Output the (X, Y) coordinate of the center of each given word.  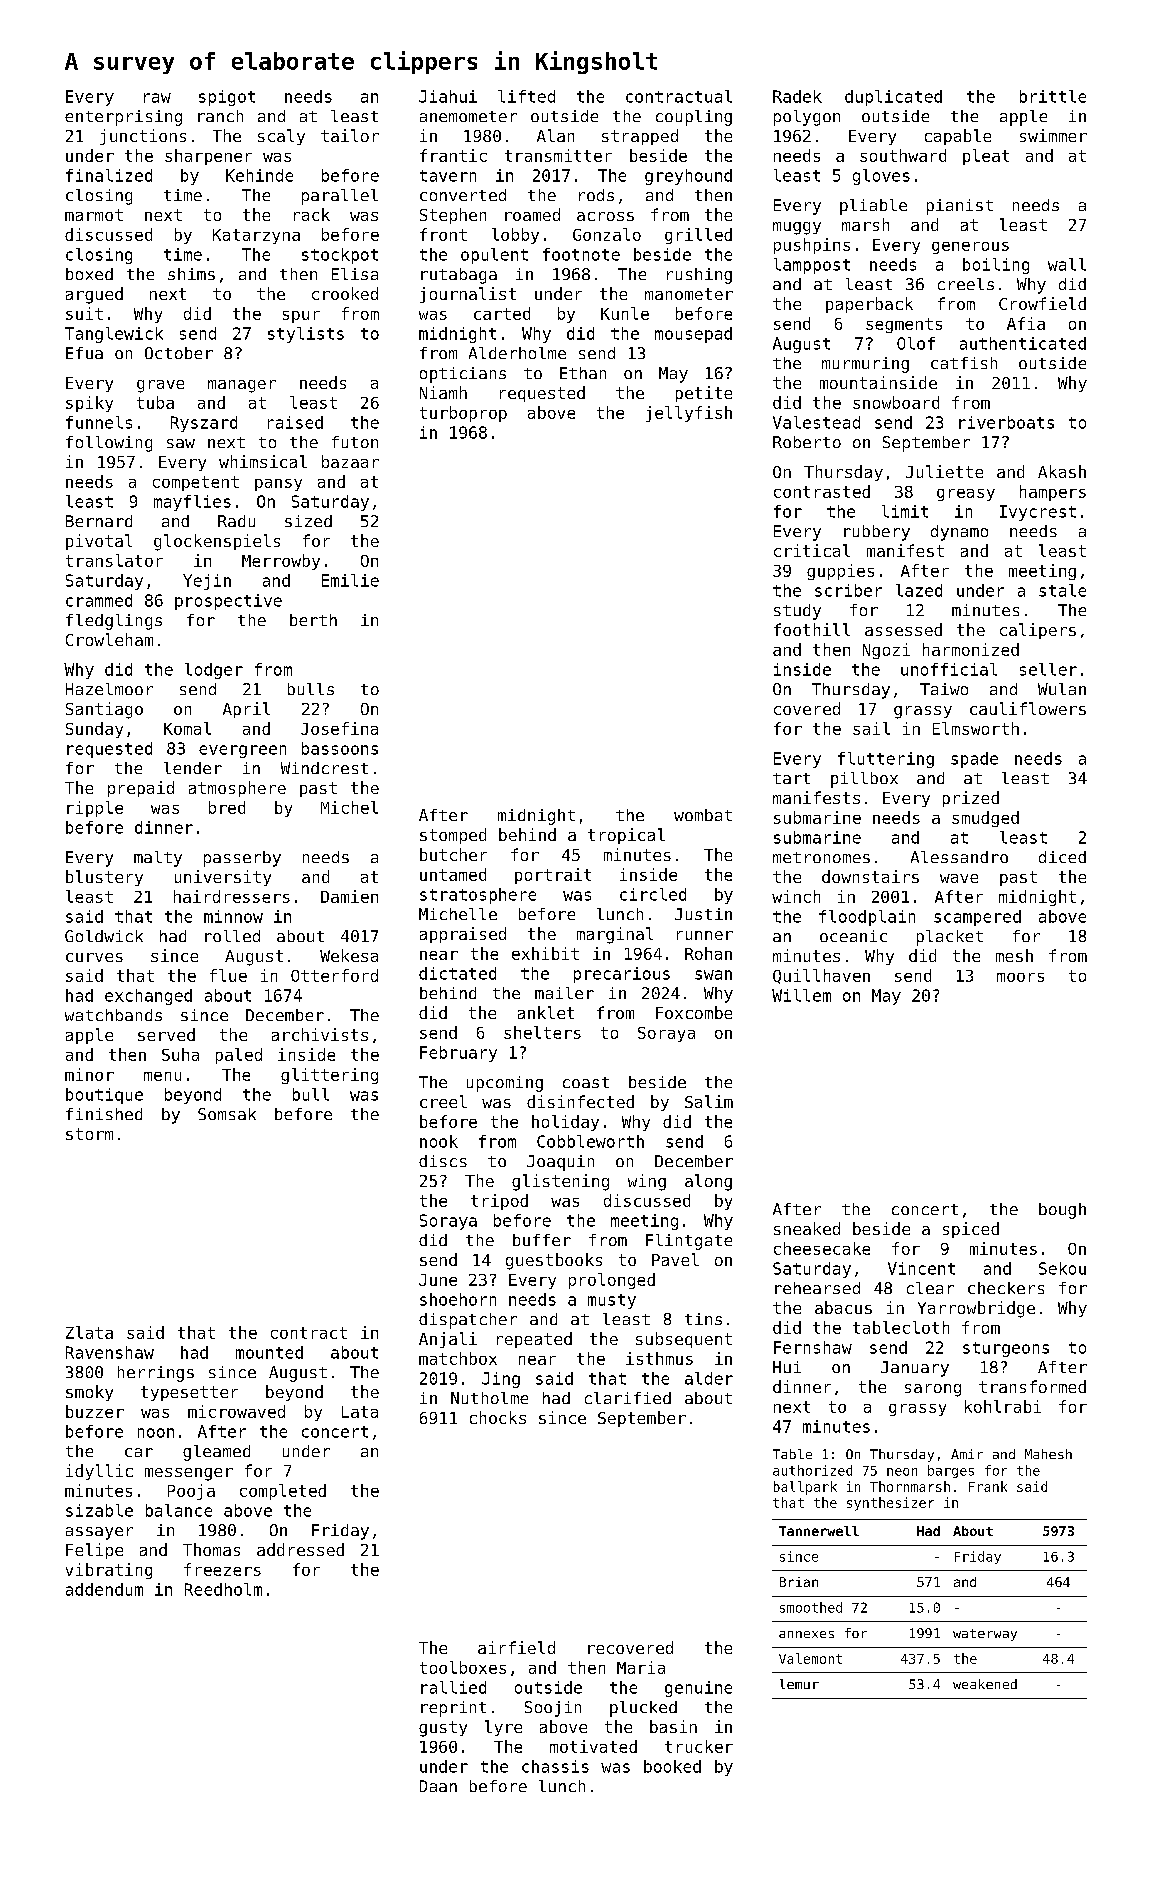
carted (502, 313)
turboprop (463, 414)
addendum (104, 1589)
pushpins (812, 246)
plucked (643, 1709)
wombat (703, 815)
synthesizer (890, 1504)
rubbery (877, 533)
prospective (228, 602)
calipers (1038, 631)
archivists (320, 1034)
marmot (94, 215)
